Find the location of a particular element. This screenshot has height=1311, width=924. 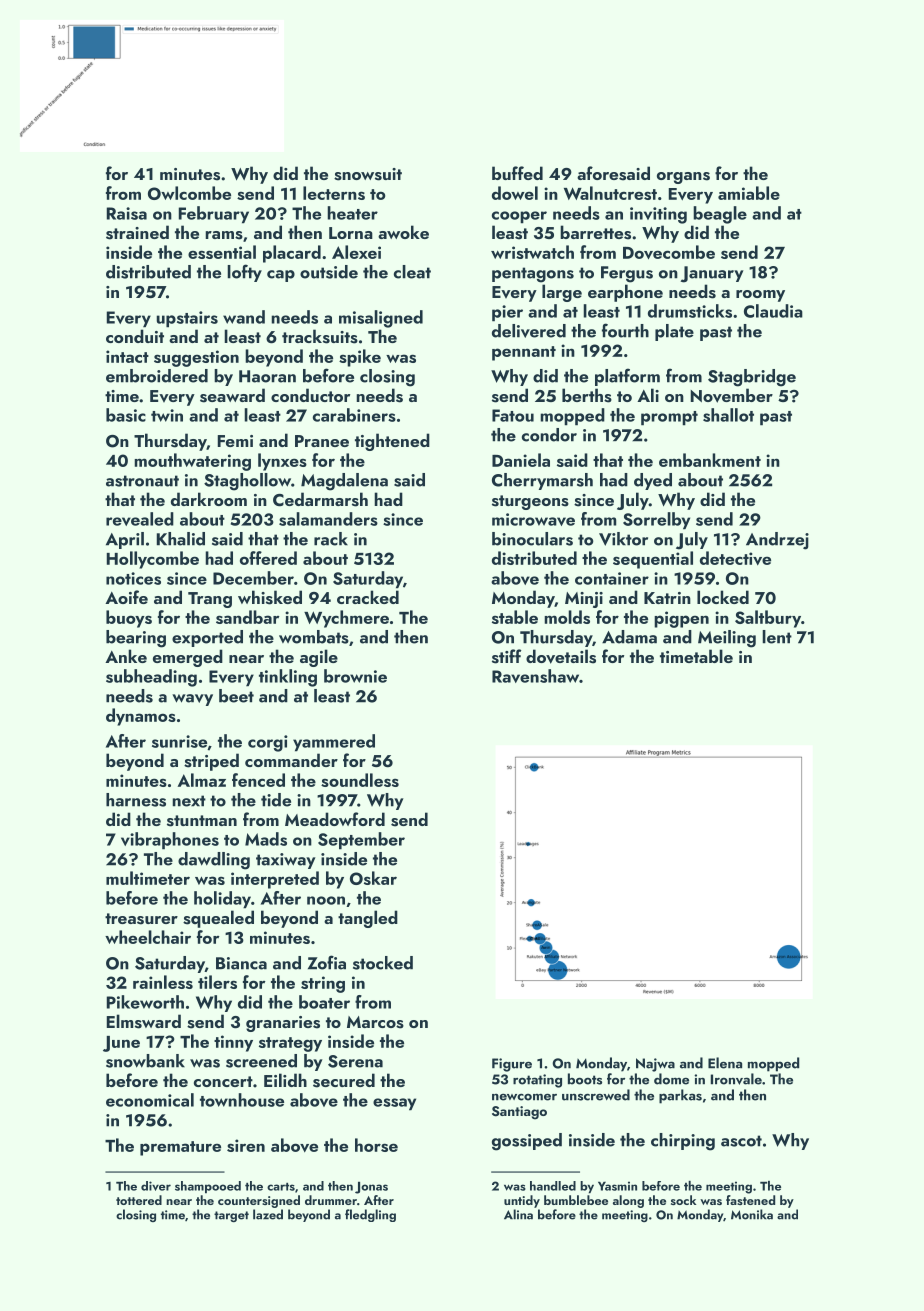

strained is located at coordinates (137, 232).
